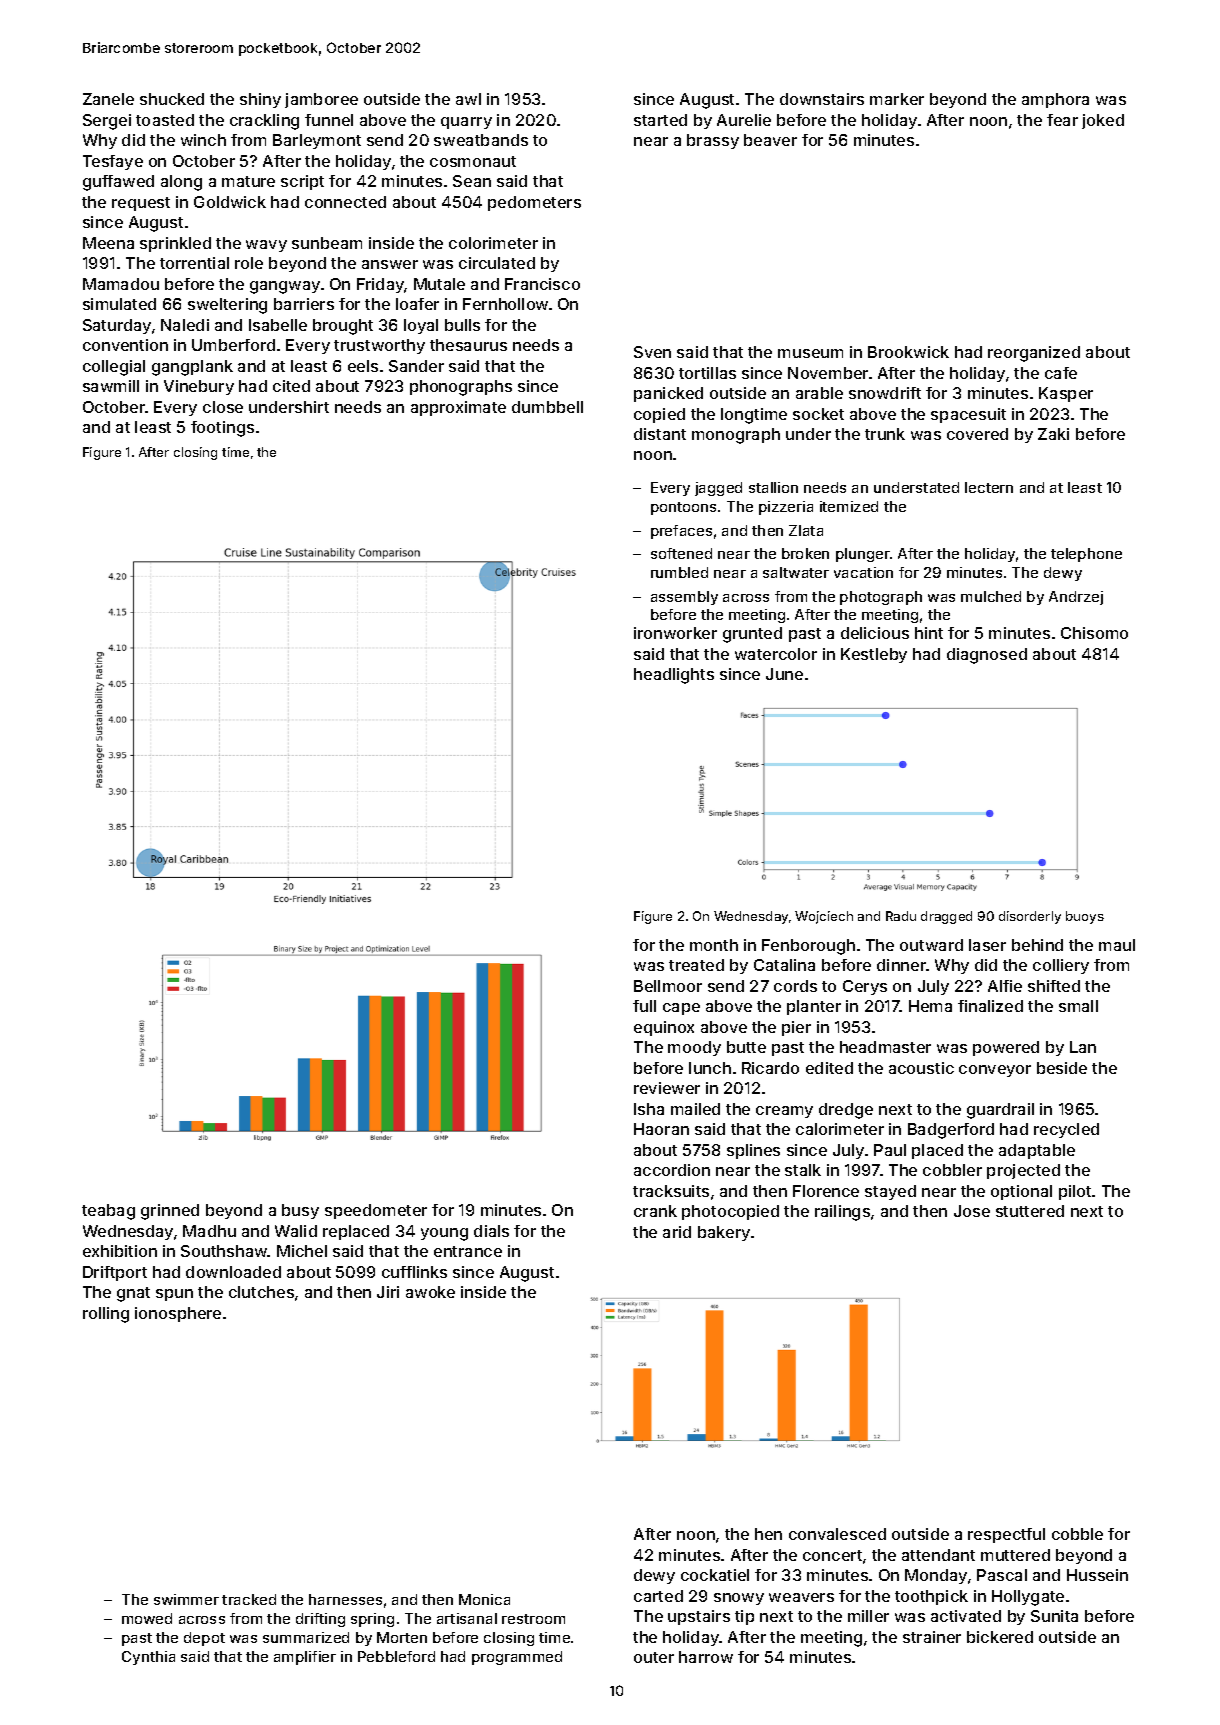  What do you see at coordinates (108, 1212) in the screenshot?
I see `teabag` at bounding box center [108, 1212].
